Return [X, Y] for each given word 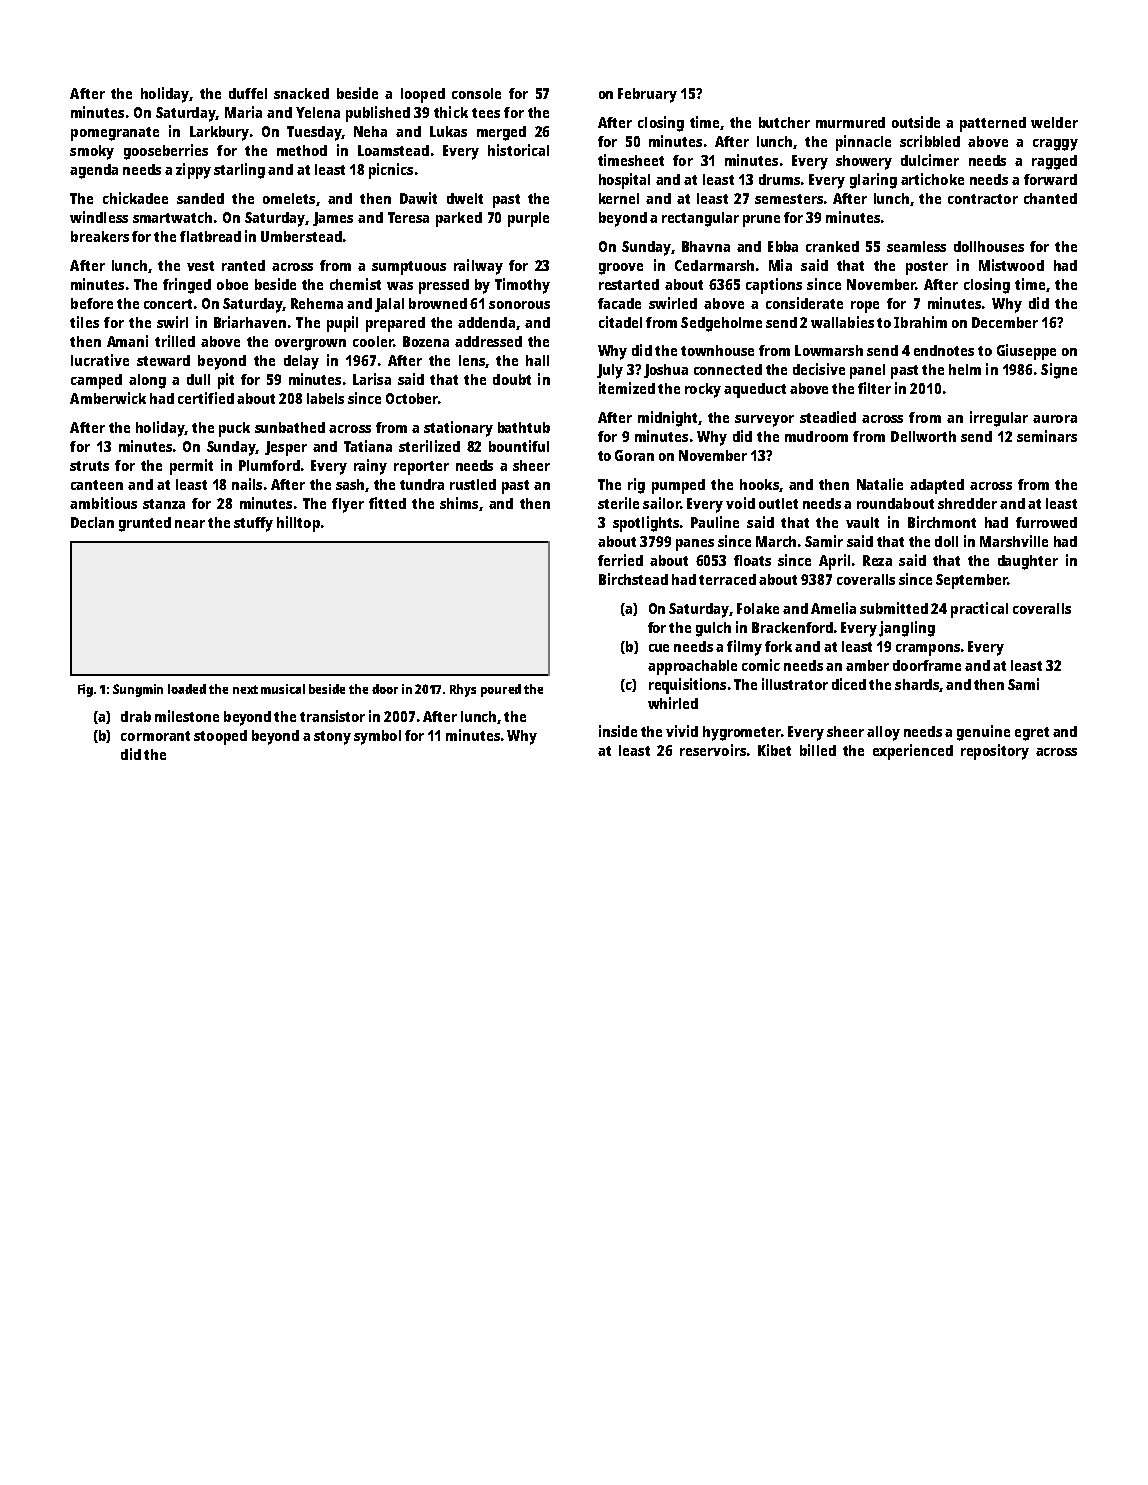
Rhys [463, 690]
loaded [187, 689]
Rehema [317, 303]
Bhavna [706, 246]
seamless [916, 246]
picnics [391, 171]
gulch [713, 629]
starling [239, 171]
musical [283, 689]
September [971, 581]
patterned [993, 124]
